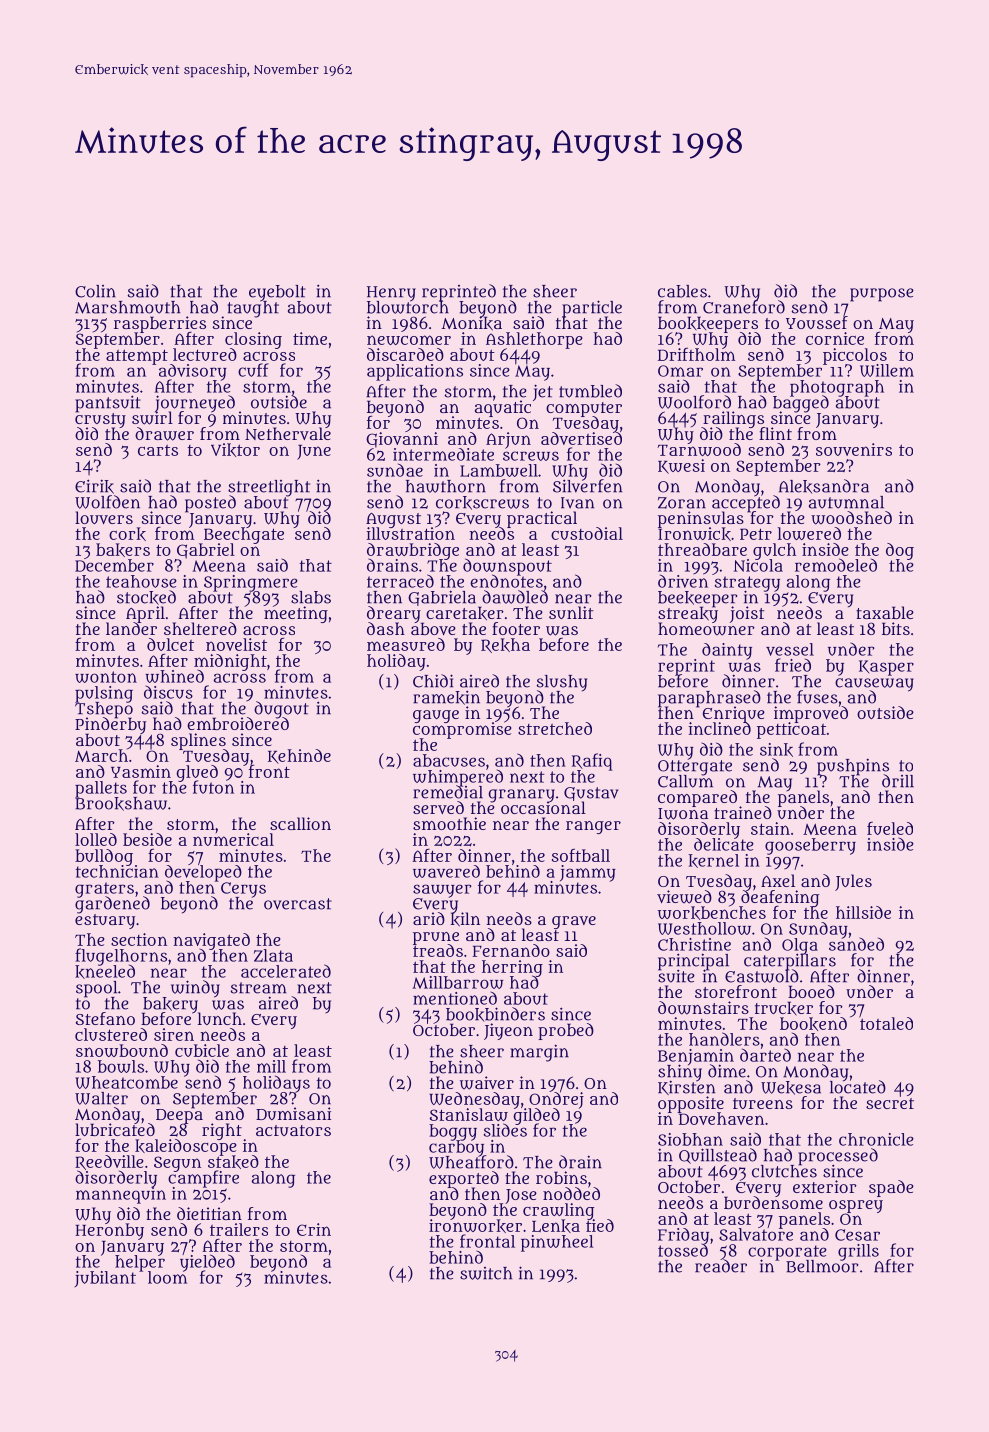  What do you see at coordinates (853, 882) in the image?
I see `Jules` at bounding box center [853, 882].
